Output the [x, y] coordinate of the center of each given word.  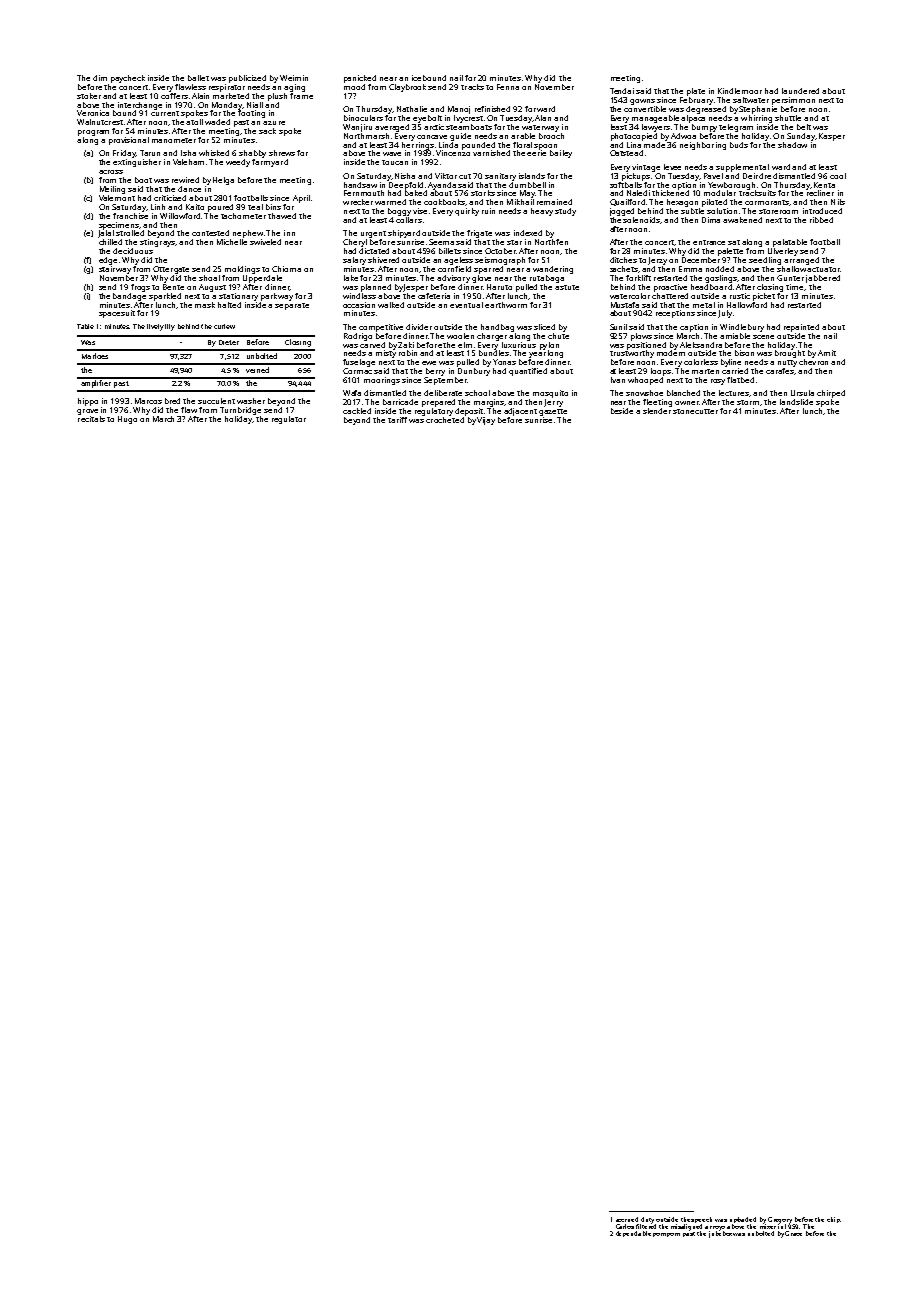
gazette [553, 412]
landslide [796, 402]
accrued [627, 1219]
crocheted [445, 420]
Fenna [508, 87]
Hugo [127, 420]
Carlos [625, 1226]
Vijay [486, 421]
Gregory [780, 1220]
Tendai [622, 91]
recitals [91, 419]
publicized [247, 79]
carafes [780, 371]
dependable [633, 1234]
